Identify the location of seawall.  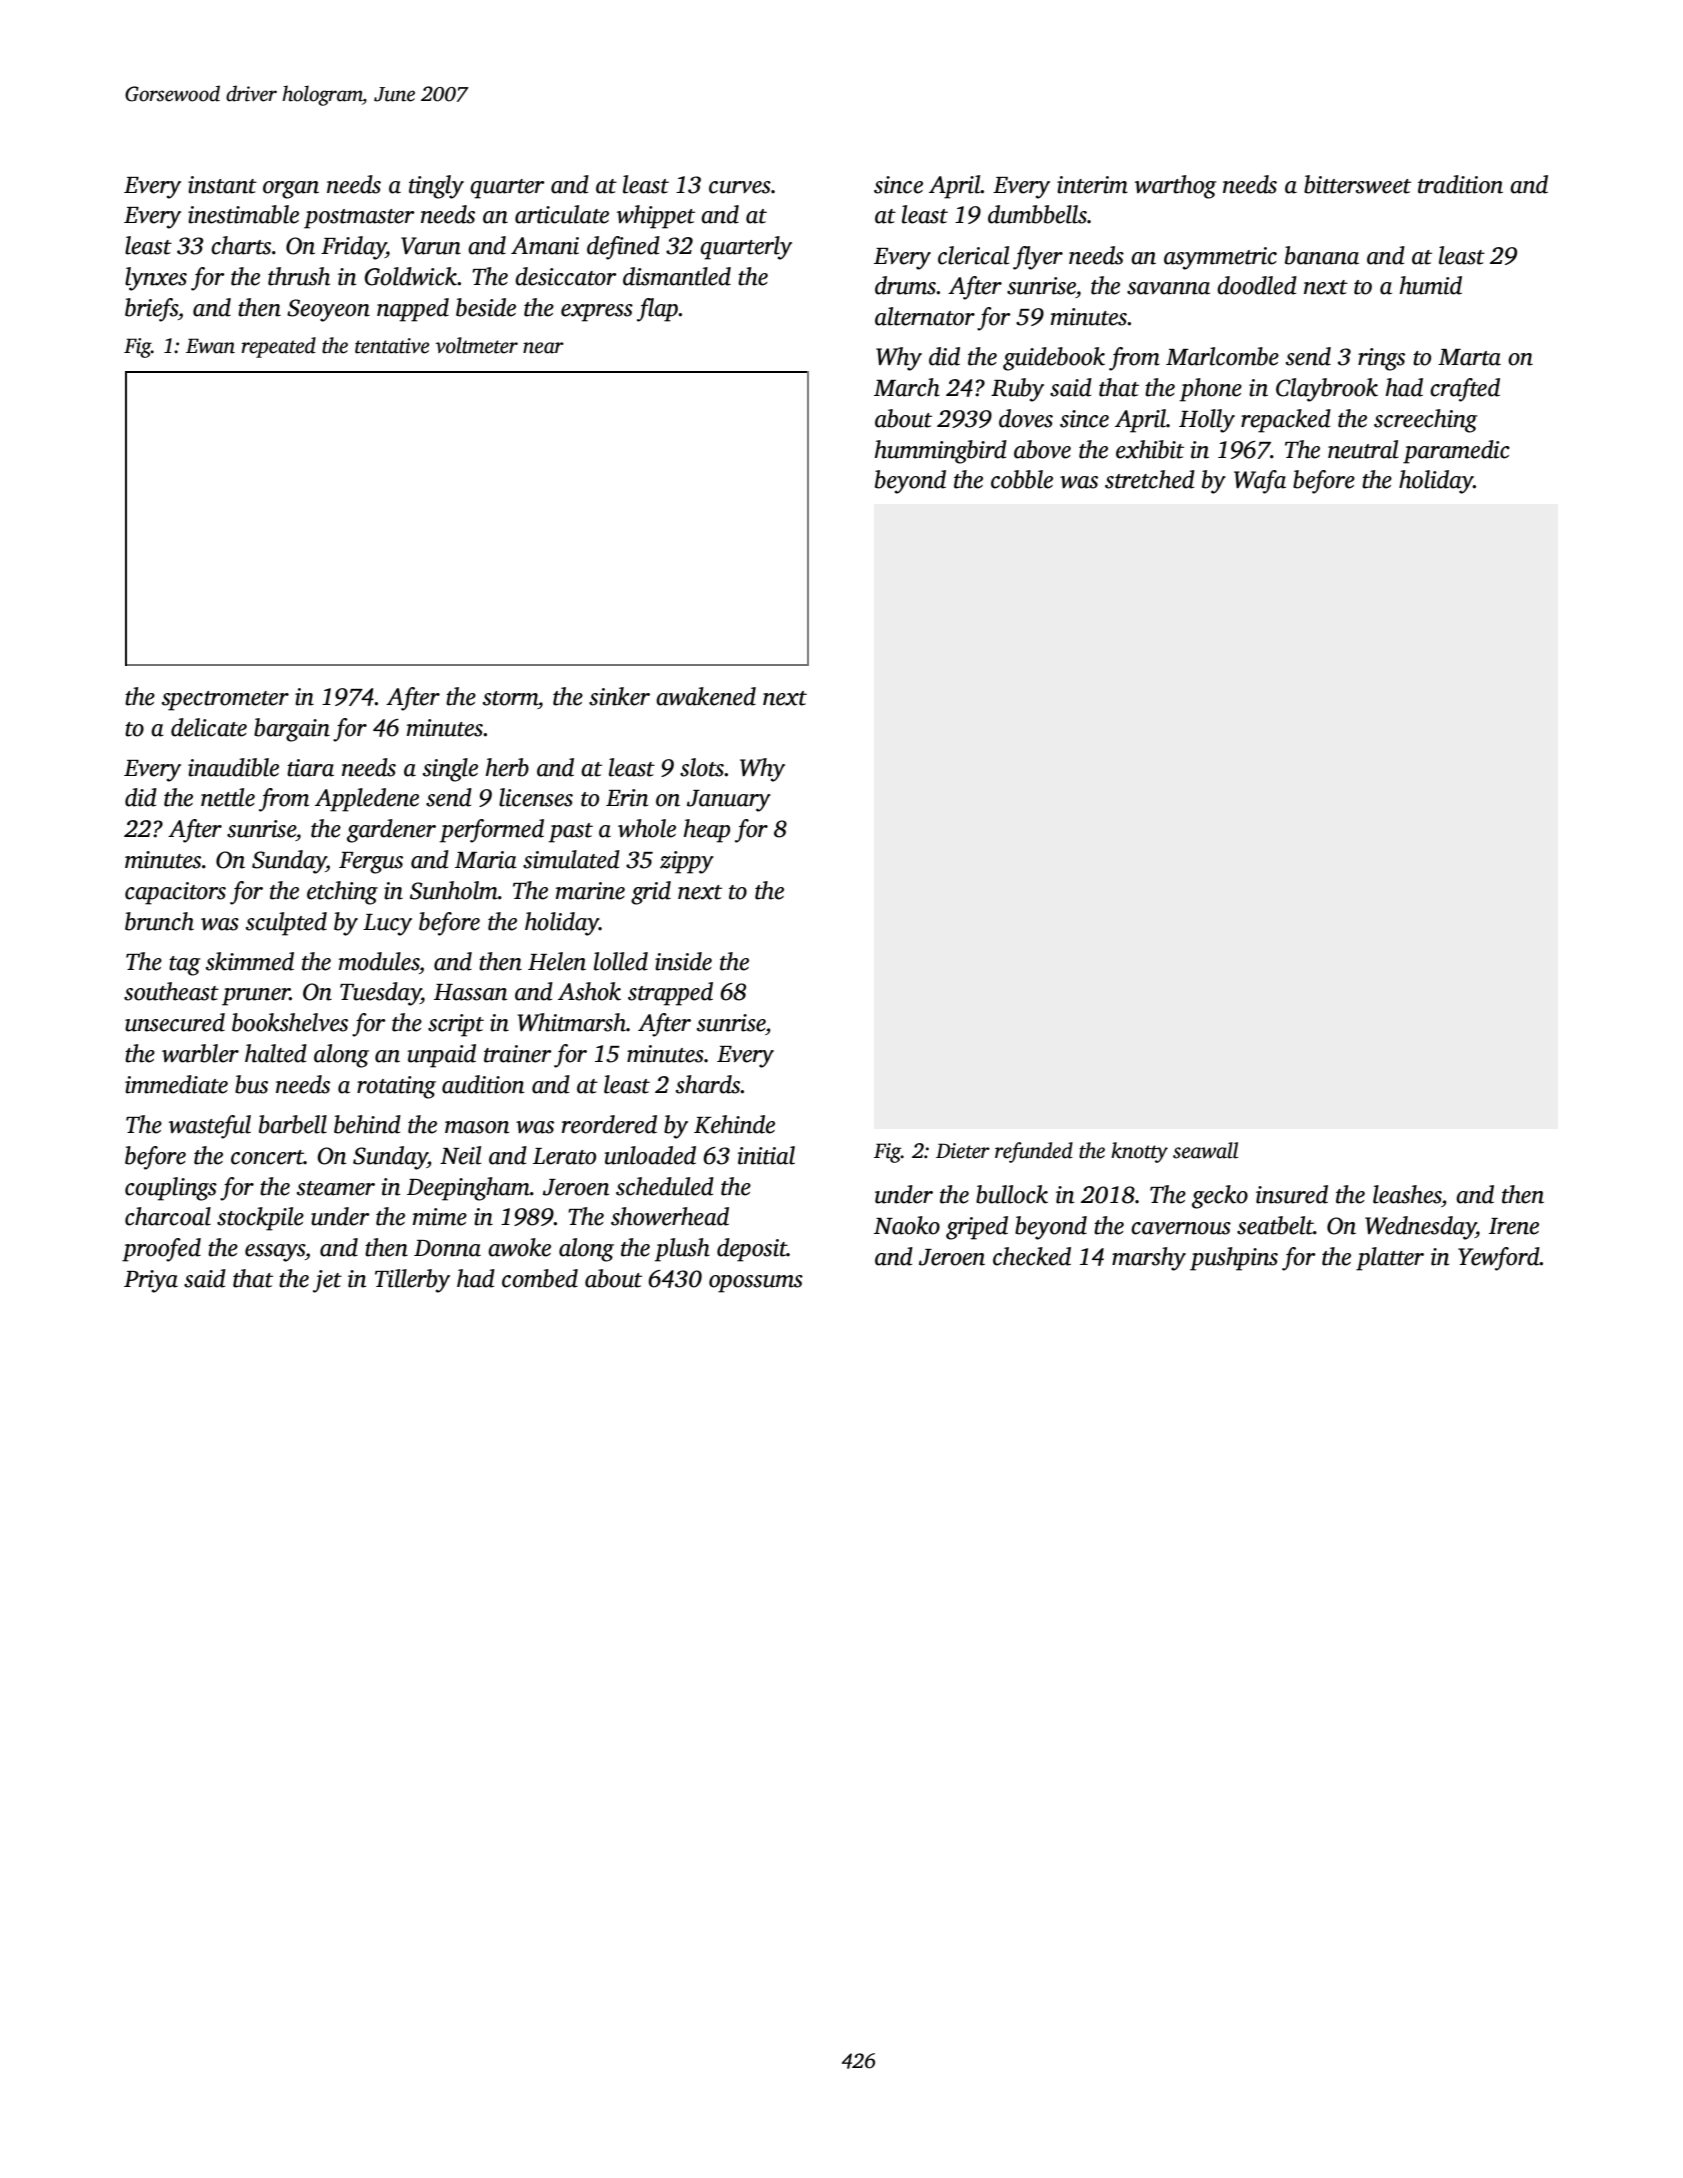
(1205, 1150).
